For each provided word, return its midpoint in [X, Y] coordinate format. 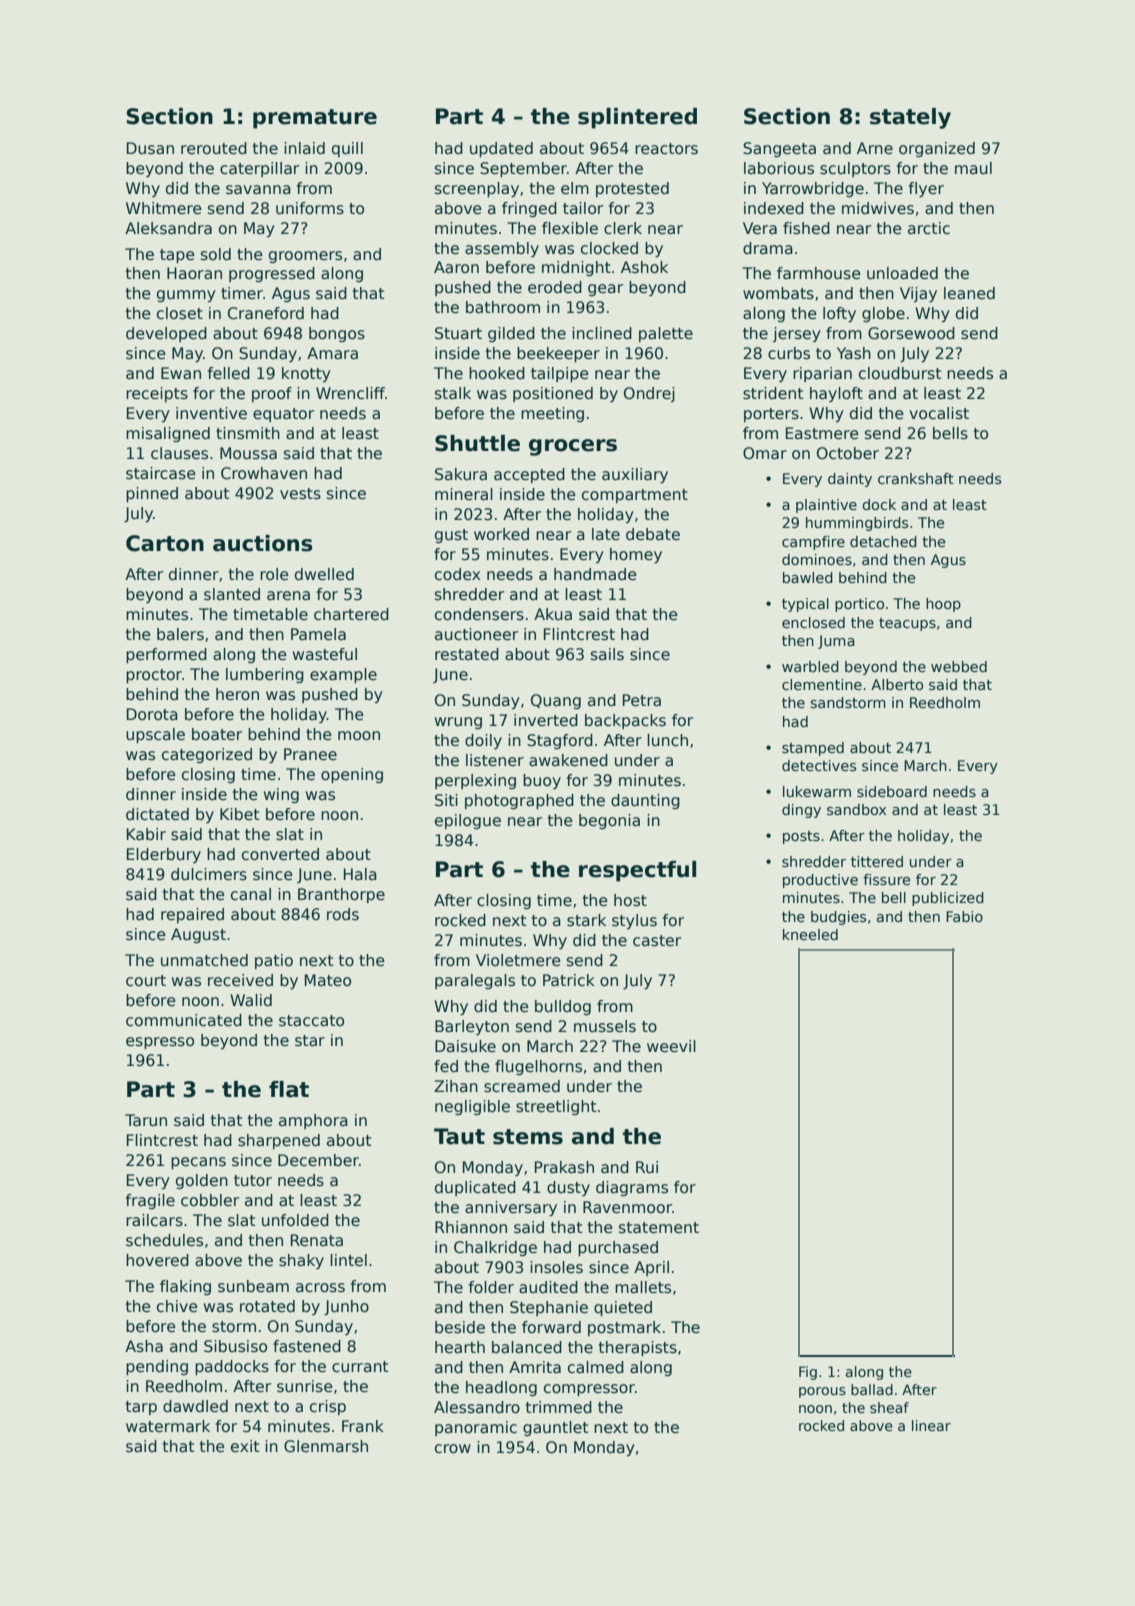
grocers [573, 447]
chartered [351, 614]
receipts [157, 394]
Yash [854, 353]
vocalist [939, 413]
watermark [168, 1426]
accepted [529, 475]
